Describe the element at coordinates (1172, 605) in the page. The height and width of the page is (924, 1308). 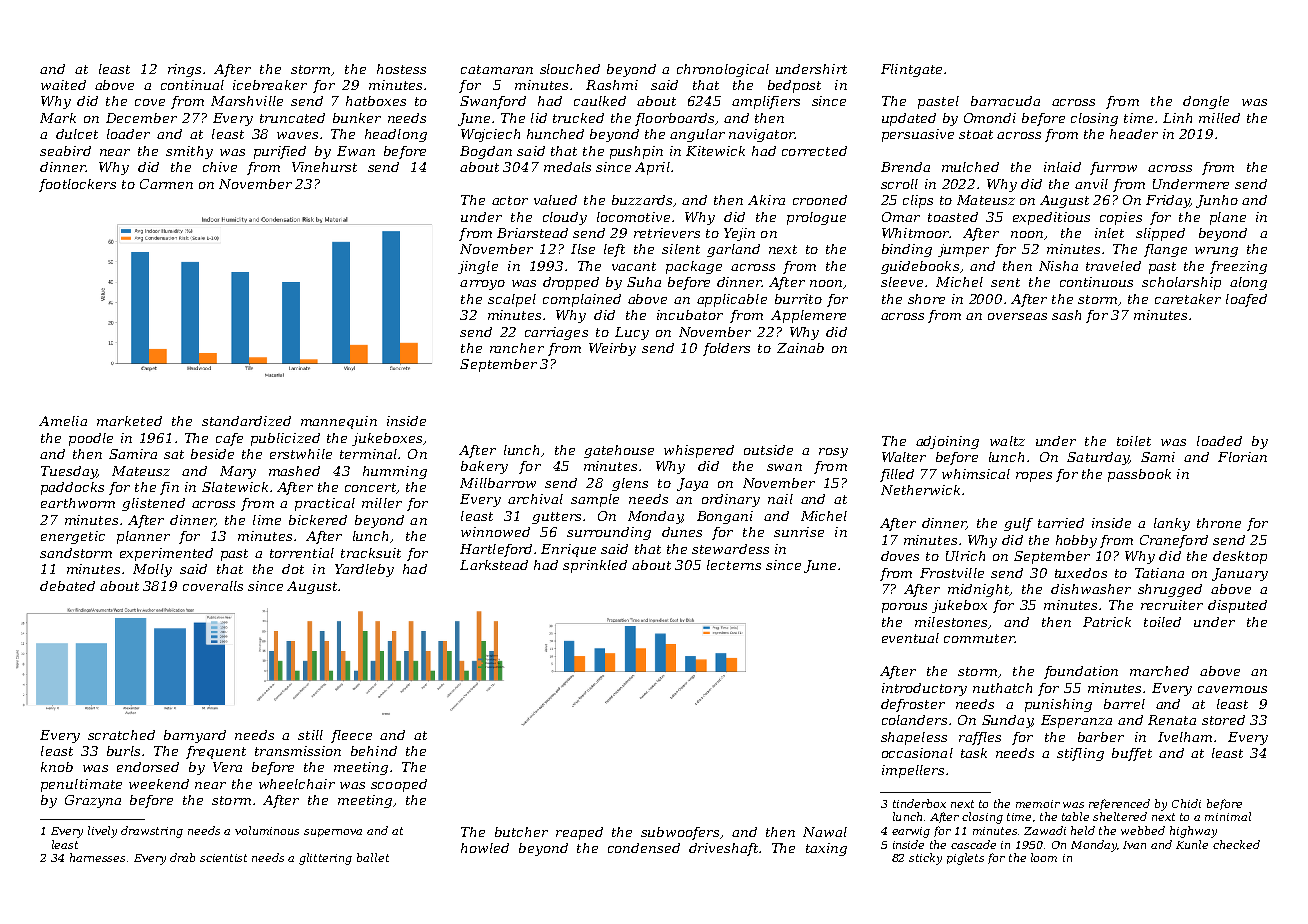
I see `recruiter` at that location.
